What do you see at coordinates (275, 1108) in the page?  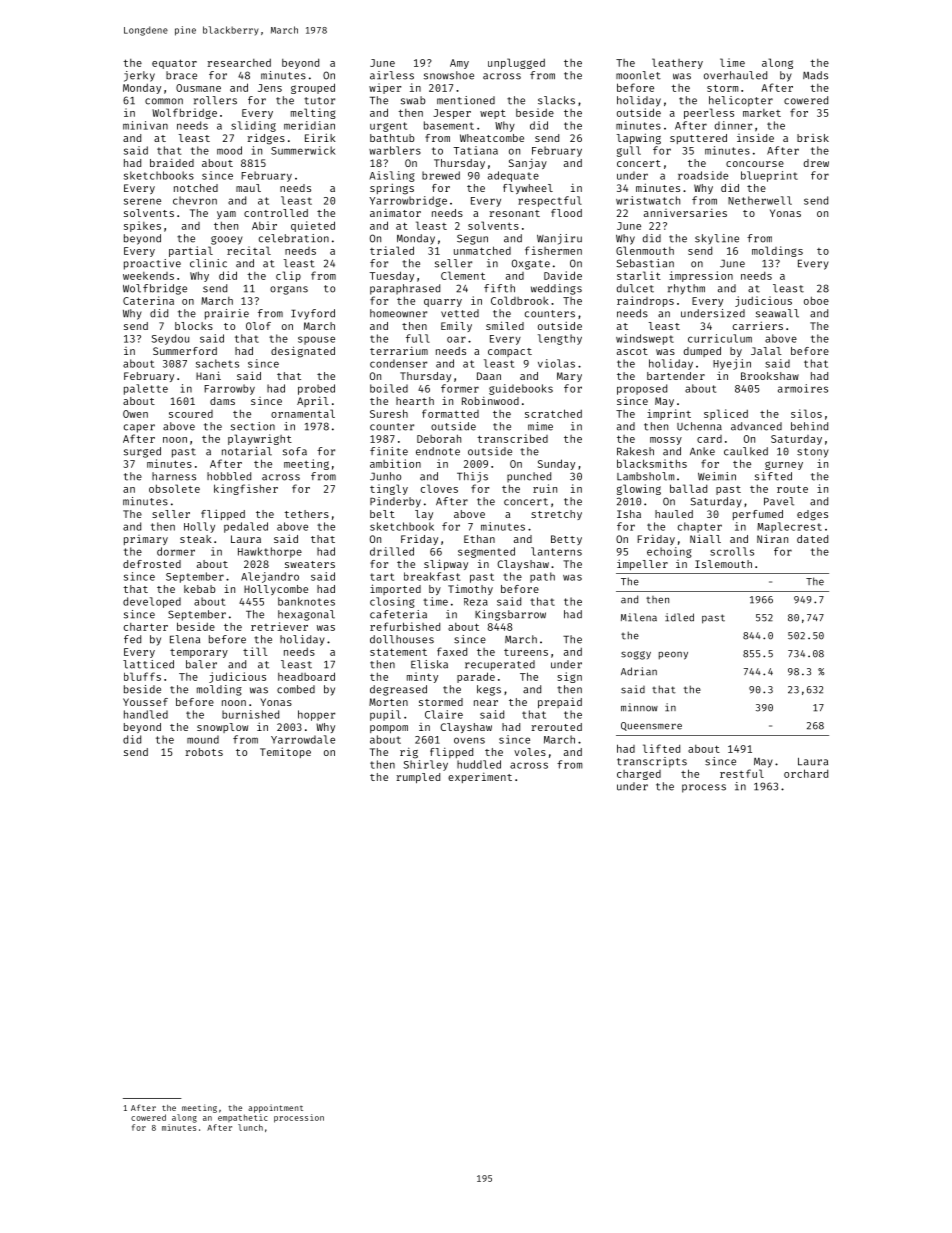 I see `appointment` at bounding box center [275, 1108].
